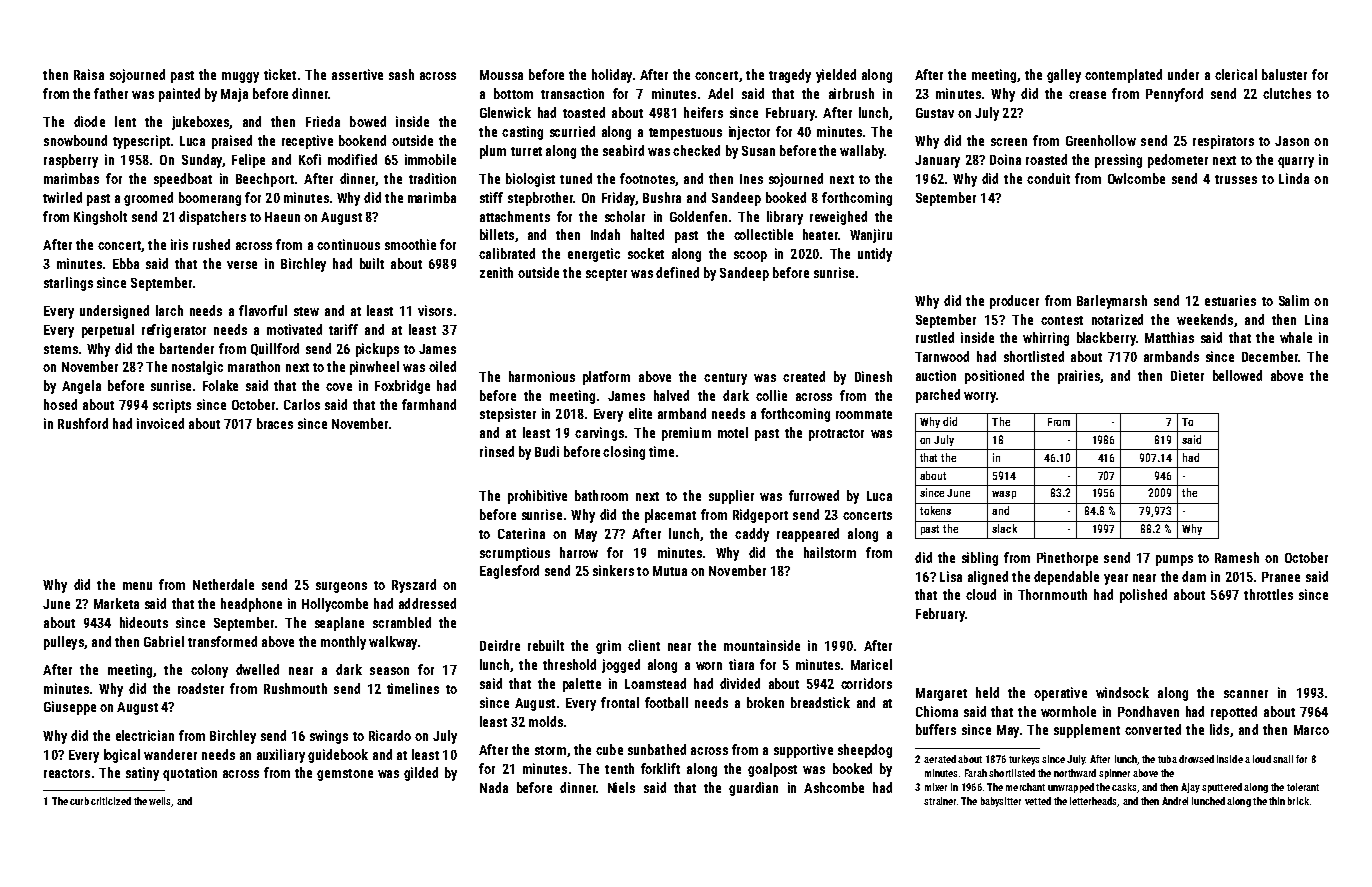  I want to click on Marco, so click(1311, 730).
